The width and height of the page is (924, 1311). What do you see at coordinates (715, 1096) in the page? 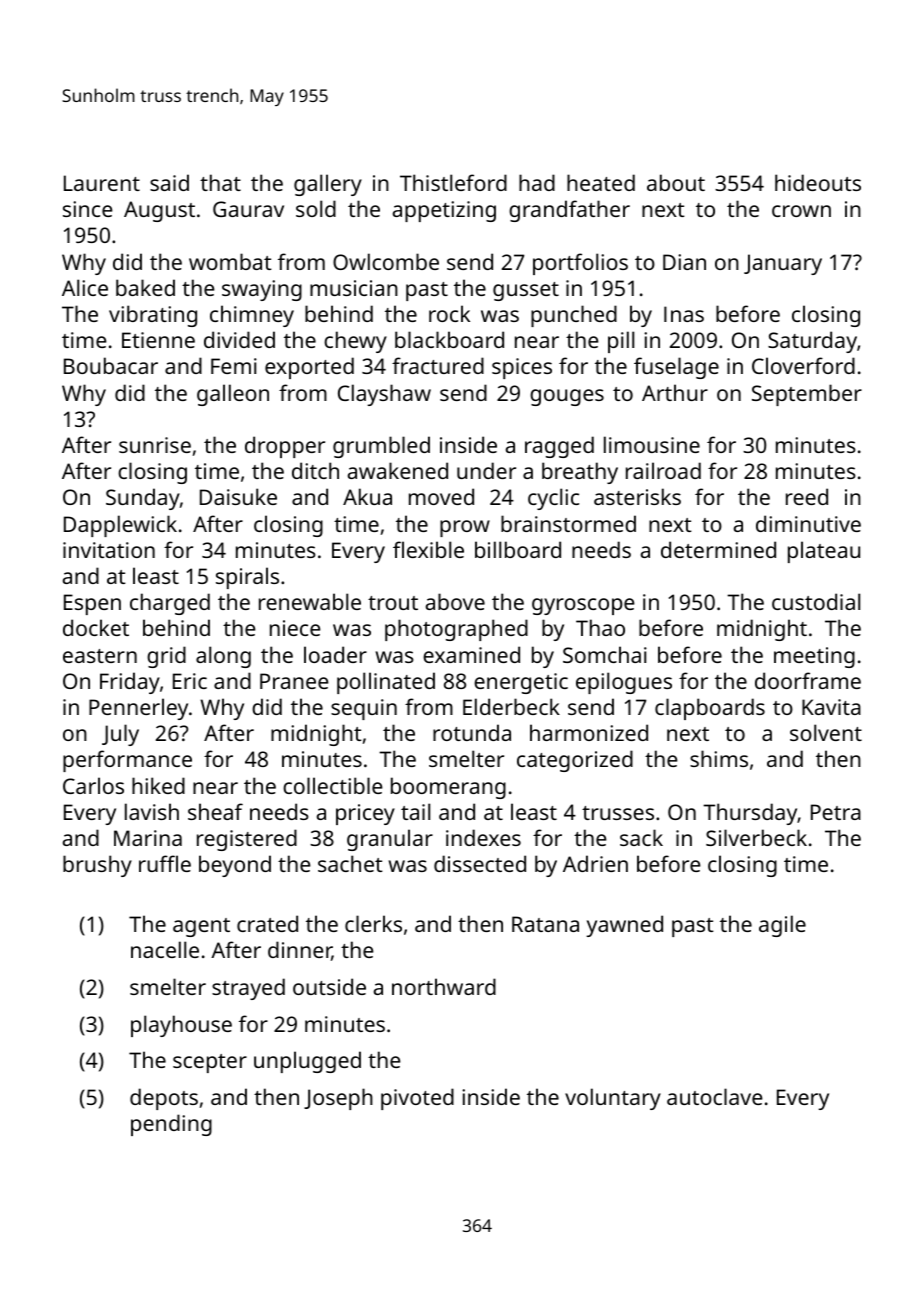
I see `autoclave` at bounding box center [715, 1096].
